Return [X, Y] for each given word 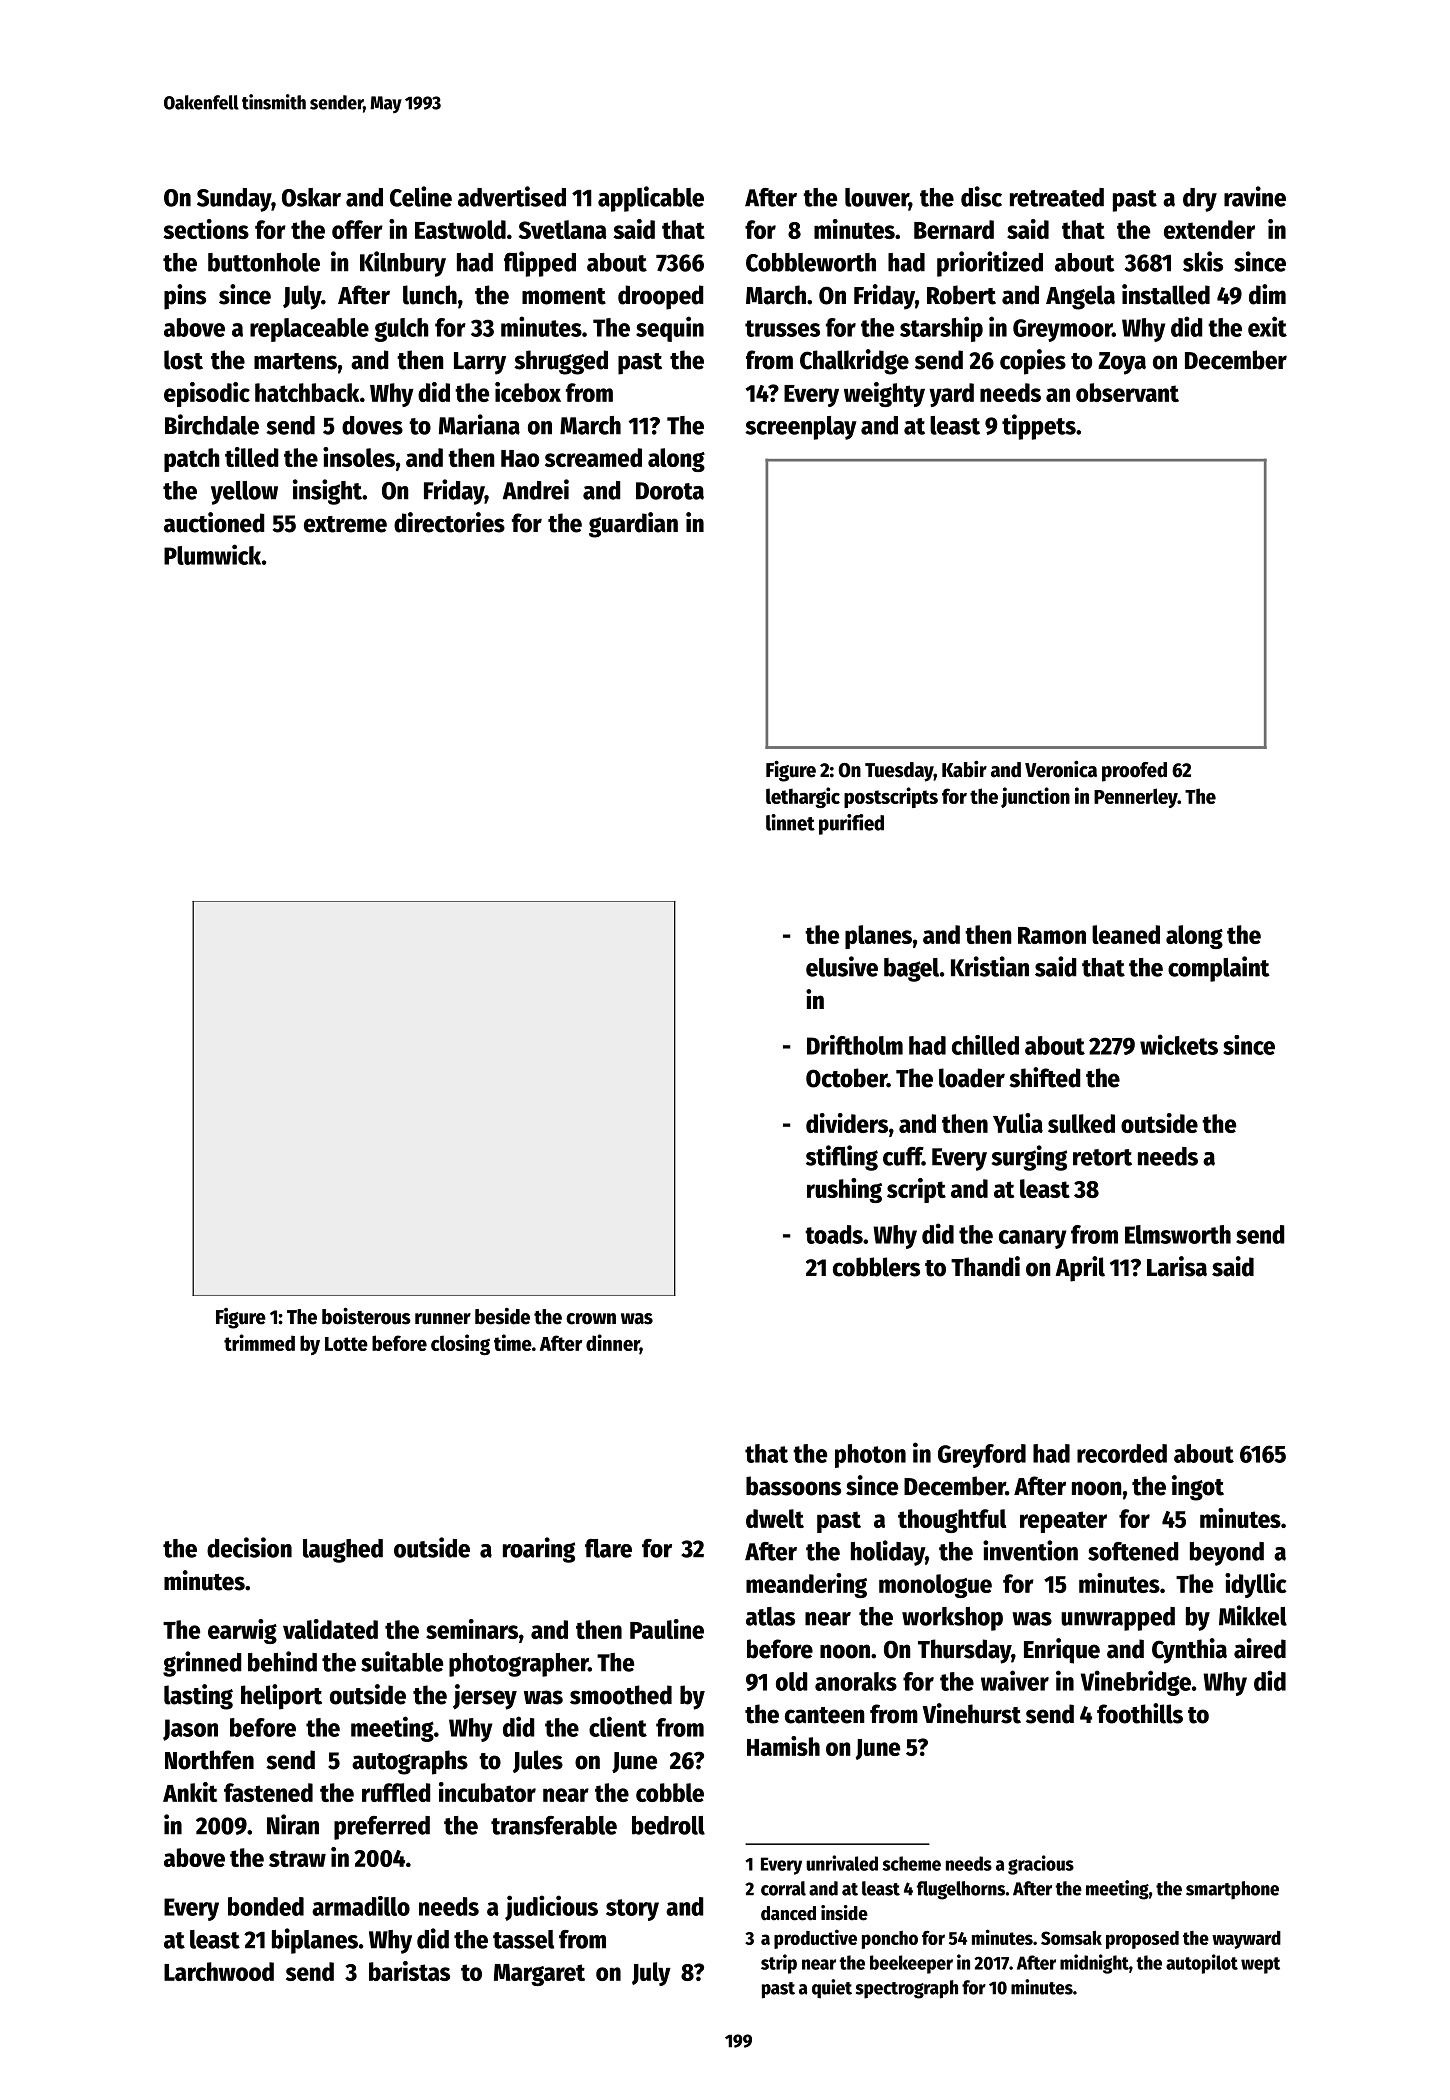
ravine [1255, 196]
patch [192, 460]
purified [851, 824]
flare [608, 1548]
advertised [512, 196]
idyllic [1256, 1585]
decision [249, 1547]
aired [1260, 1648]
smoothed [621, 1695]
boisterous [366, 1316]
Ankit [190, 1792]
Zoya [1122, 363]
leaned [1126, 934]
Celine [421, 196]
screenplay [801, 428]
